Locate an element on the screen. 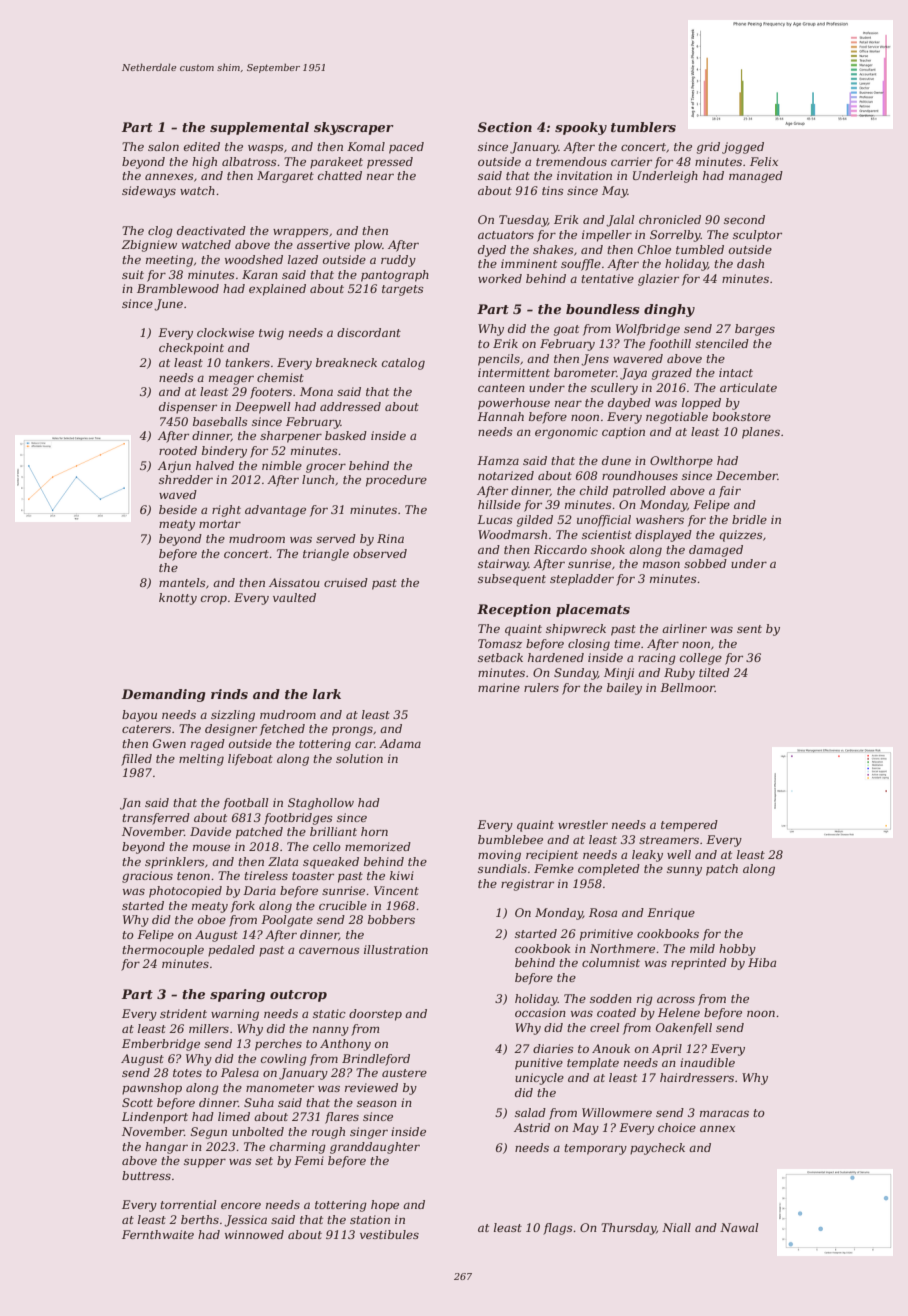  procedure is located at coordinates (396, 481).
